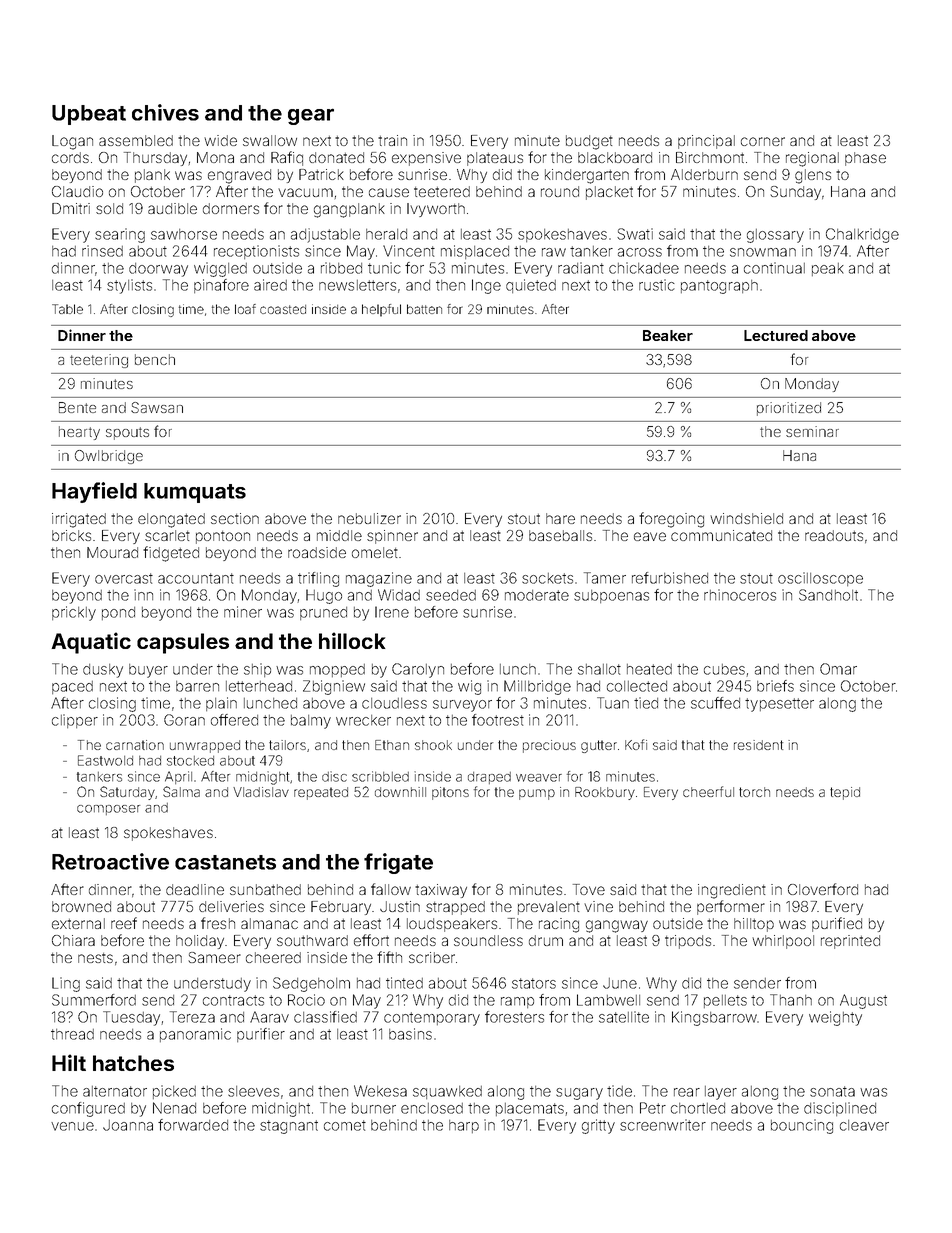 This page has height=1233, width=952. Describe the element at coordinates (102, 251) in the page. I see `rinsed` at that location.
